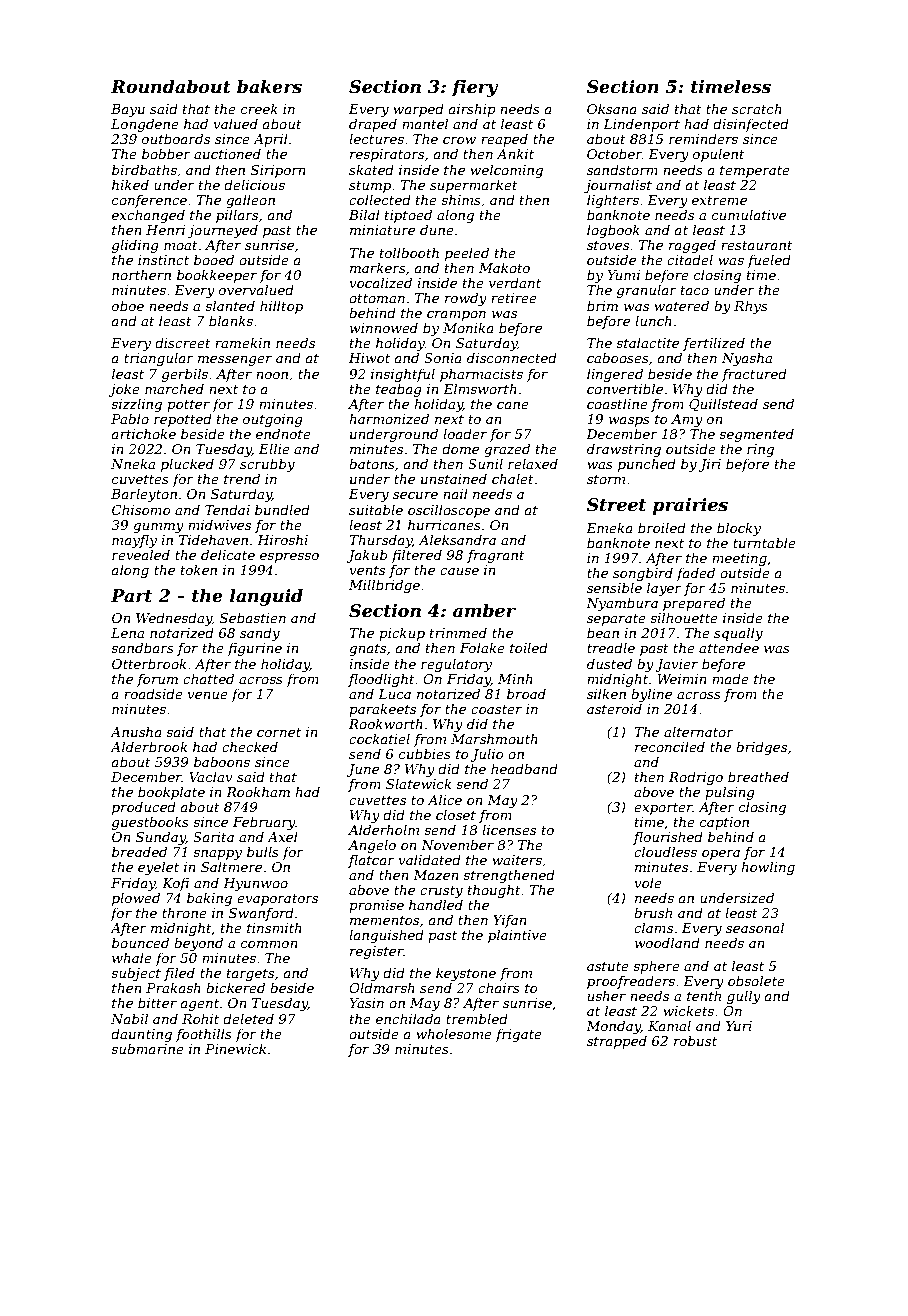 The width and height of the page is (908, 1316). I want to click on robust, so click(695, 1040).
